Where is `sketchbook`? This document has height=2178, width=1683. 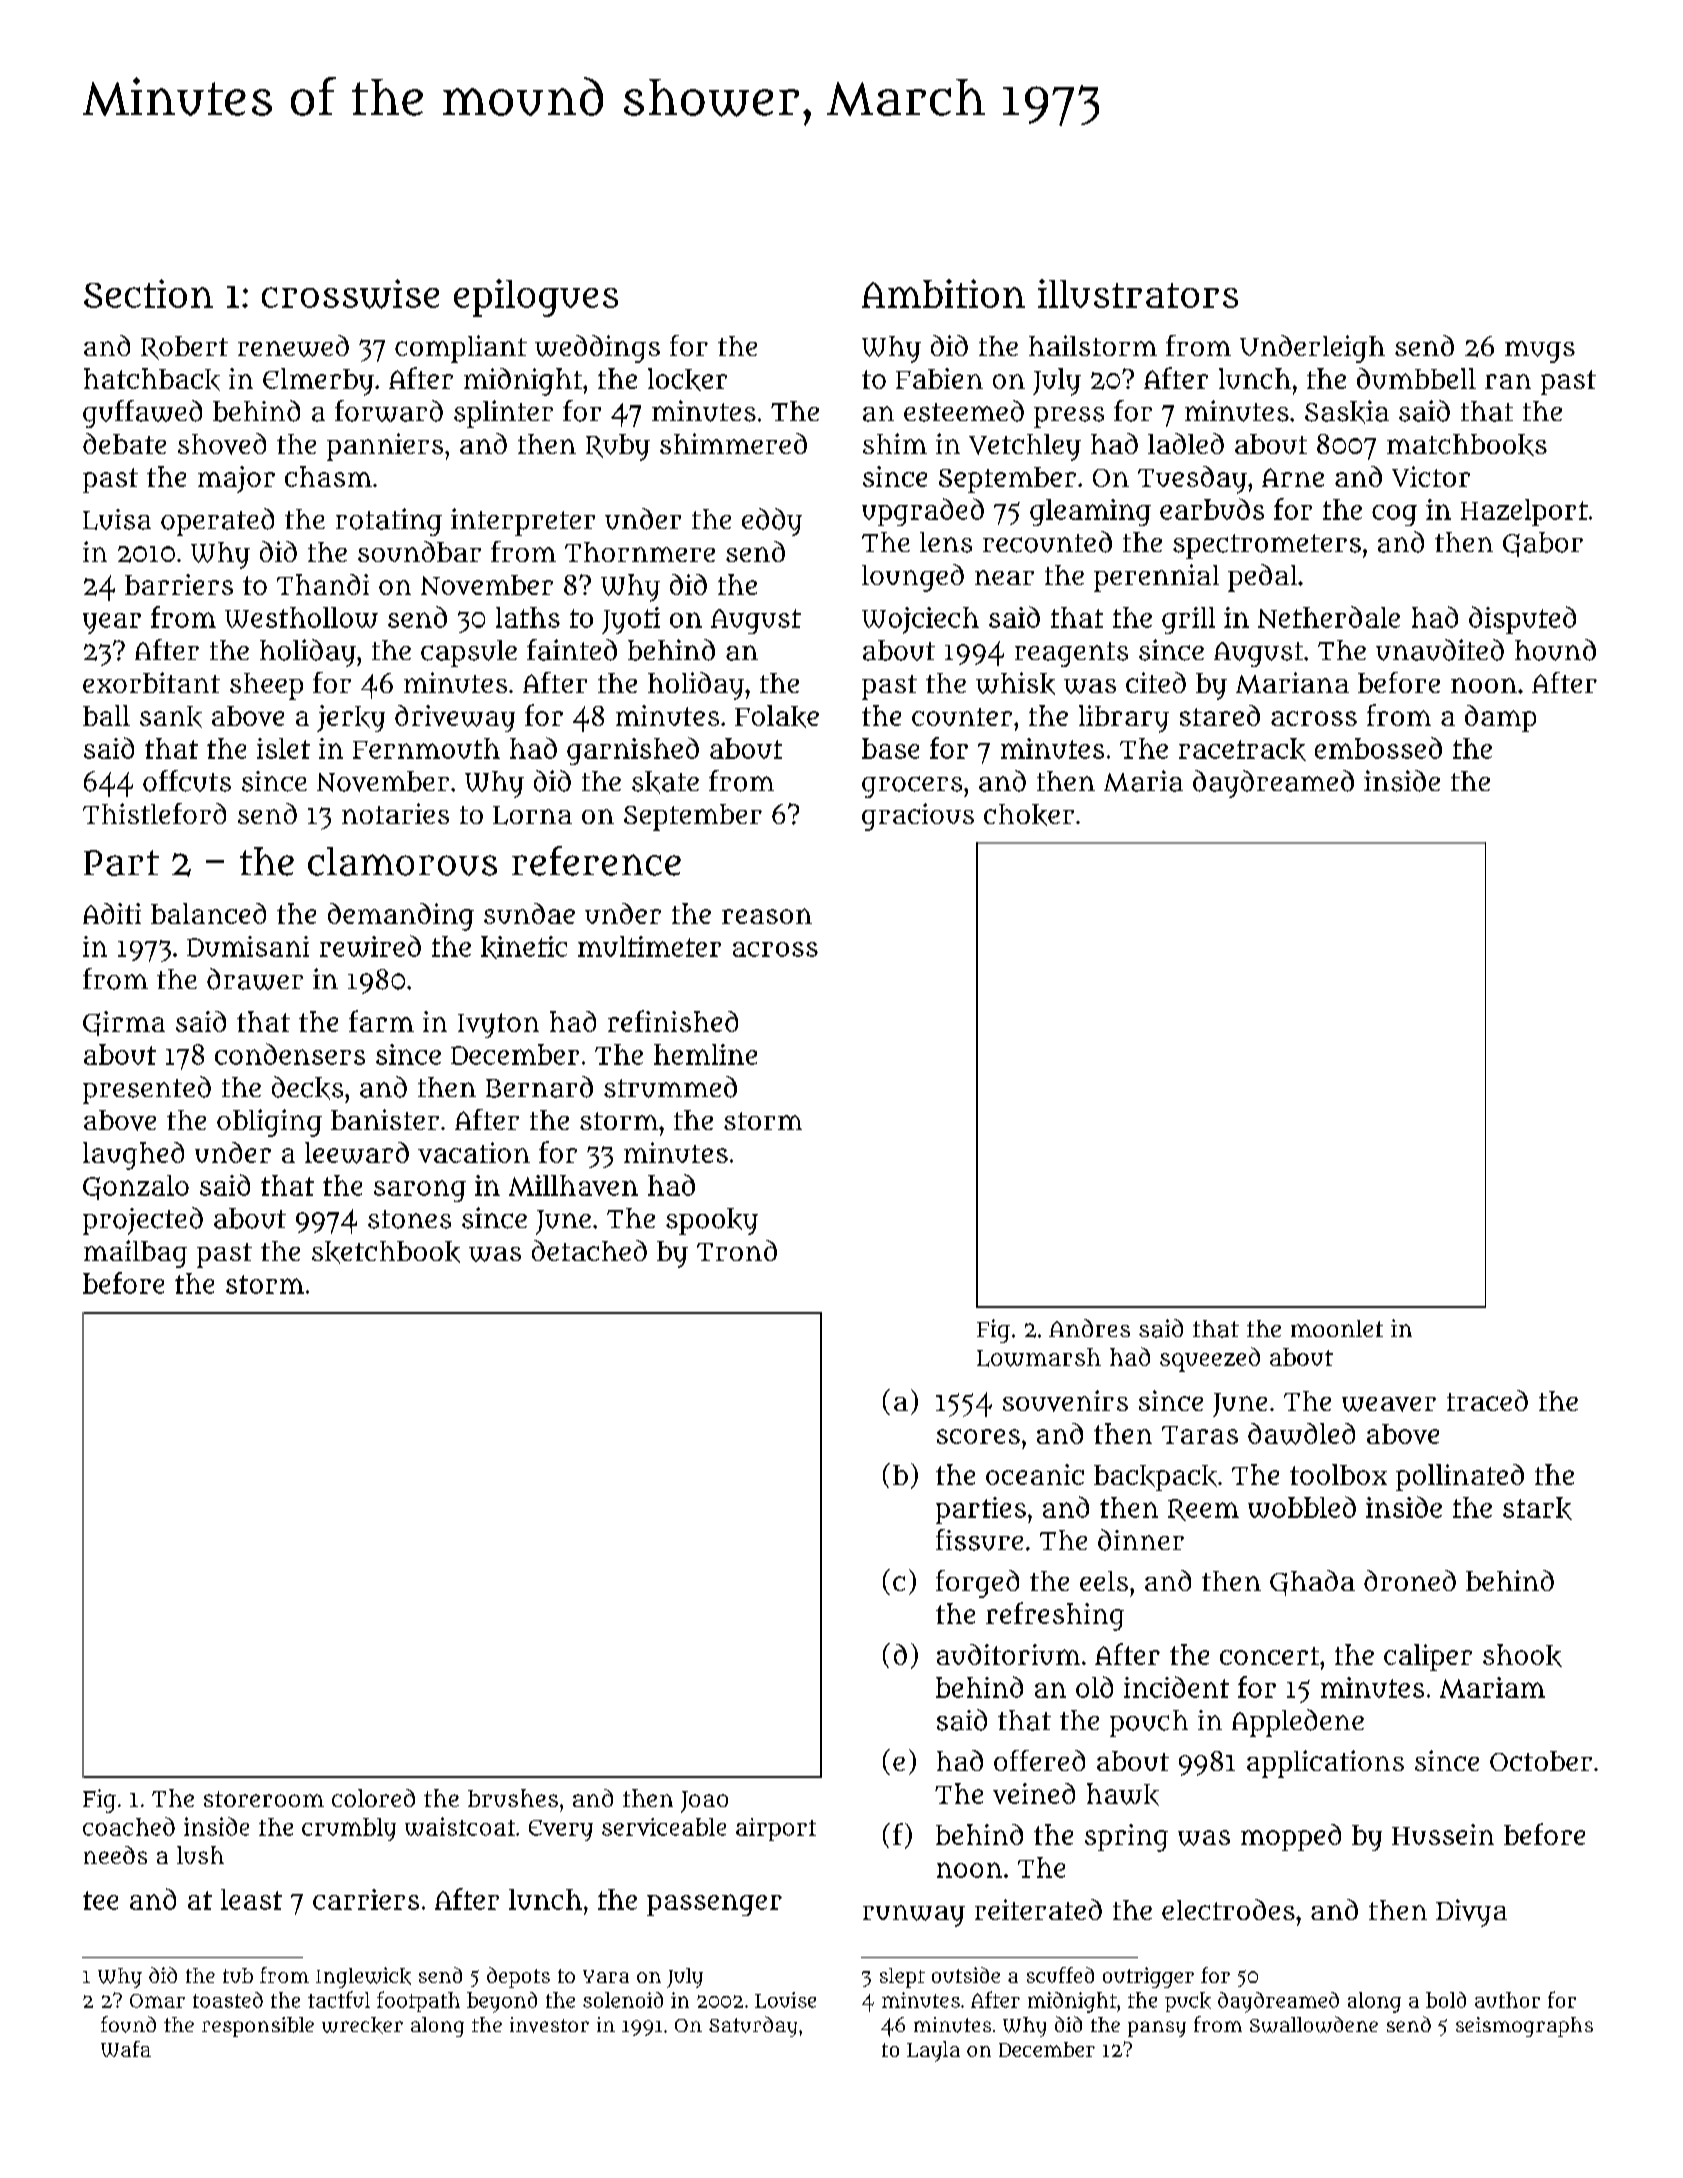
sketchbook is located at coordinates (386, 1252).
